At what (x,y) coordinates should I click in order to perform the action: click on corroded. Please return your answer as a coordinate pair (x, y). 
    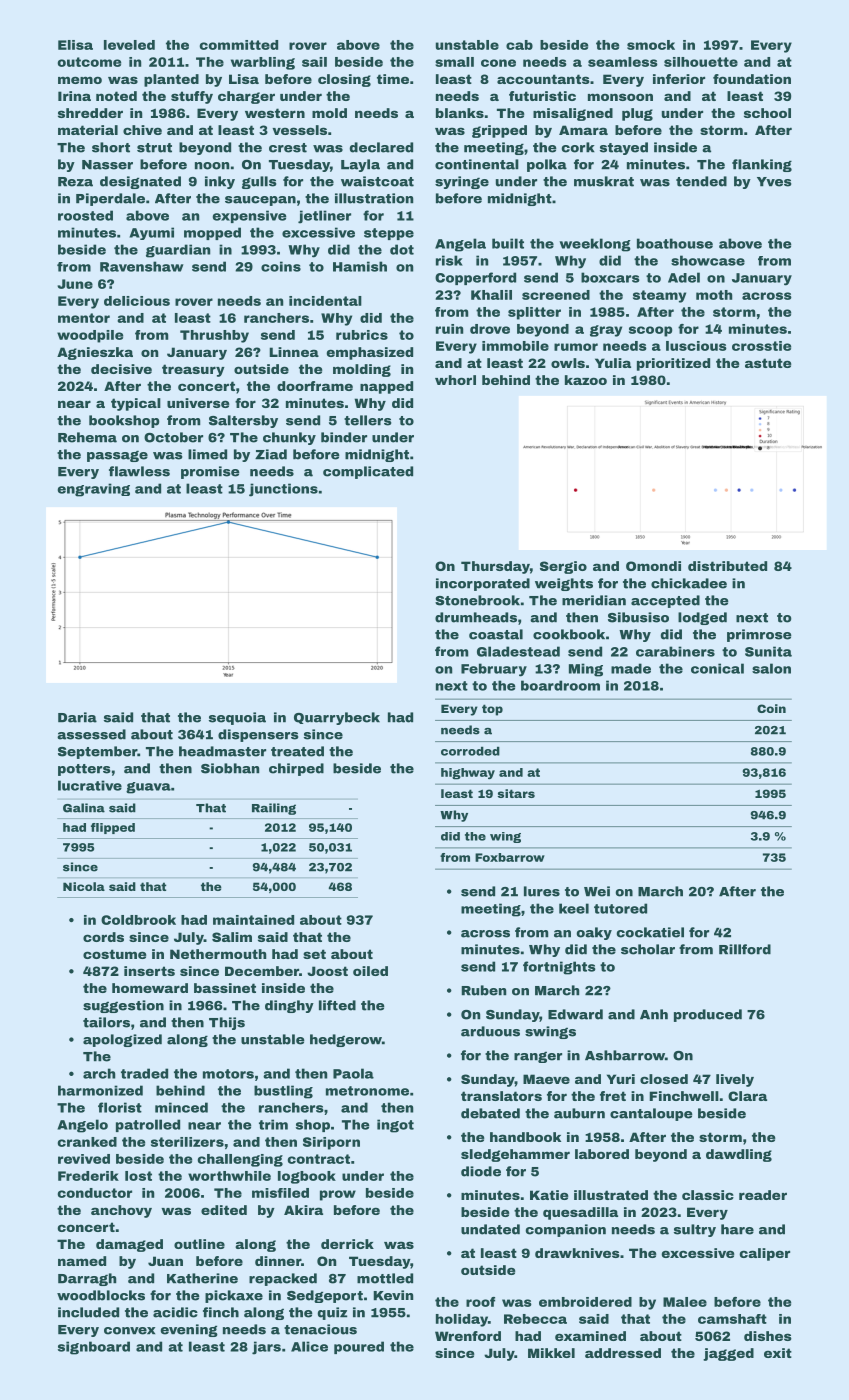
    Looking at the image, I should click on (470, 751).
